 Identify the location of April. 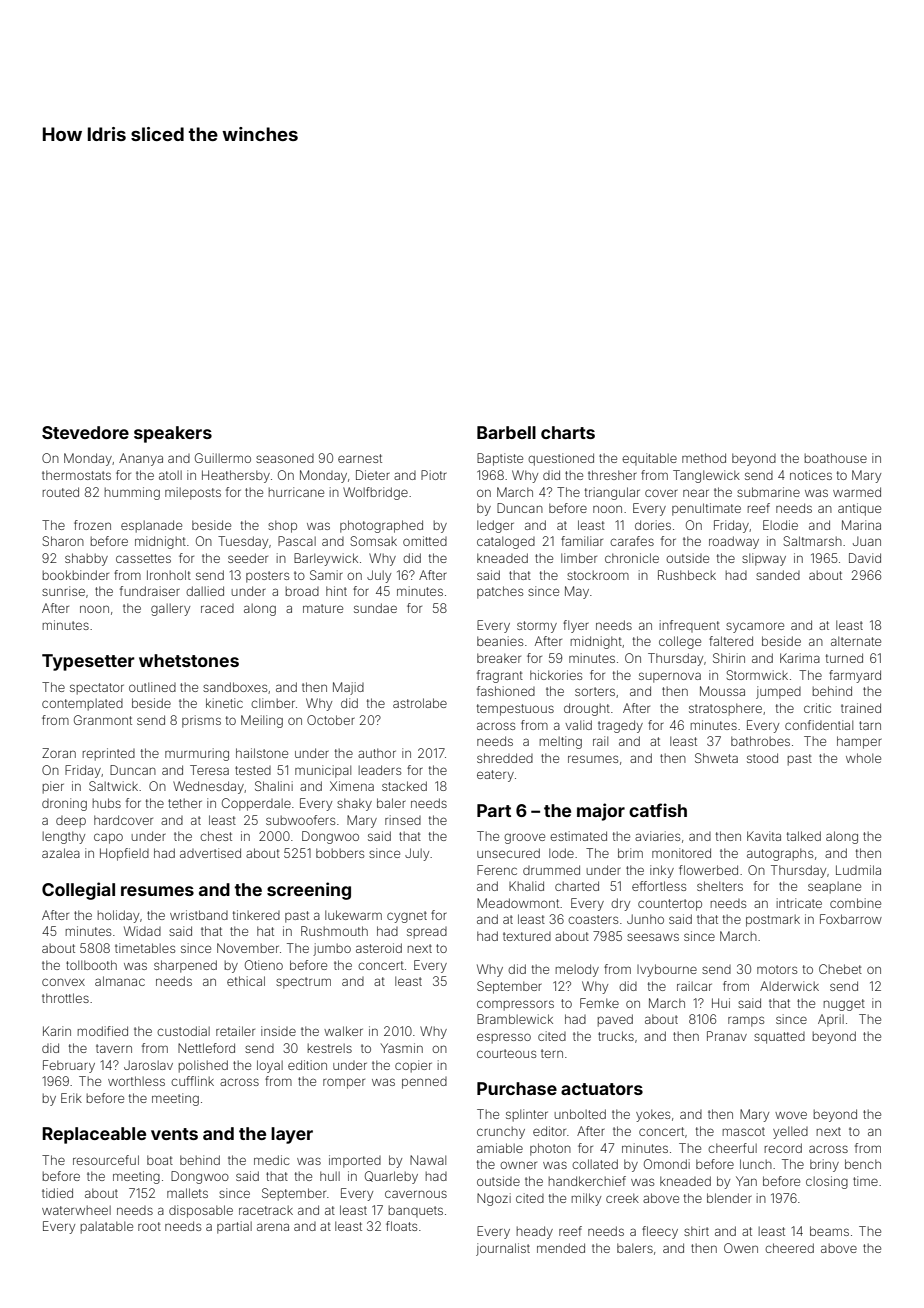
(831, 1020).
